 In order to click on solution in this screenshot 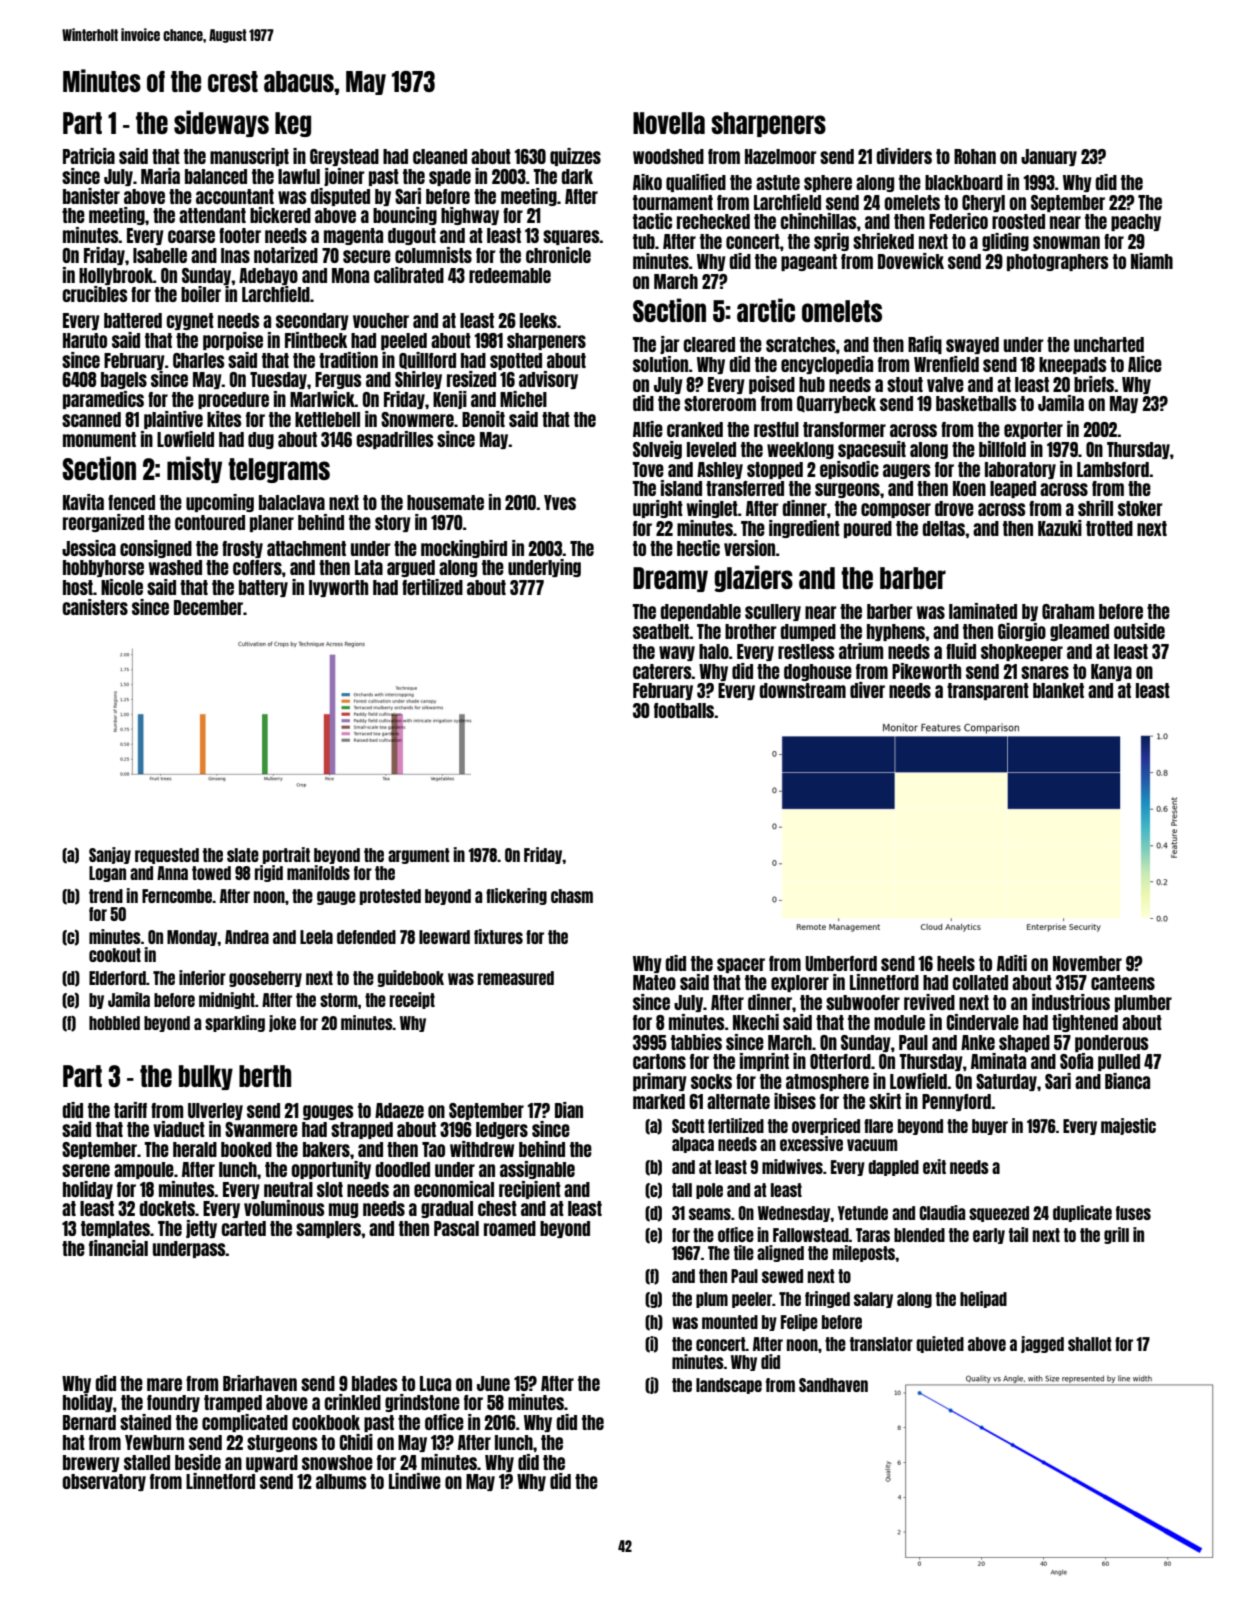, I will do `click(660, 364)`.
